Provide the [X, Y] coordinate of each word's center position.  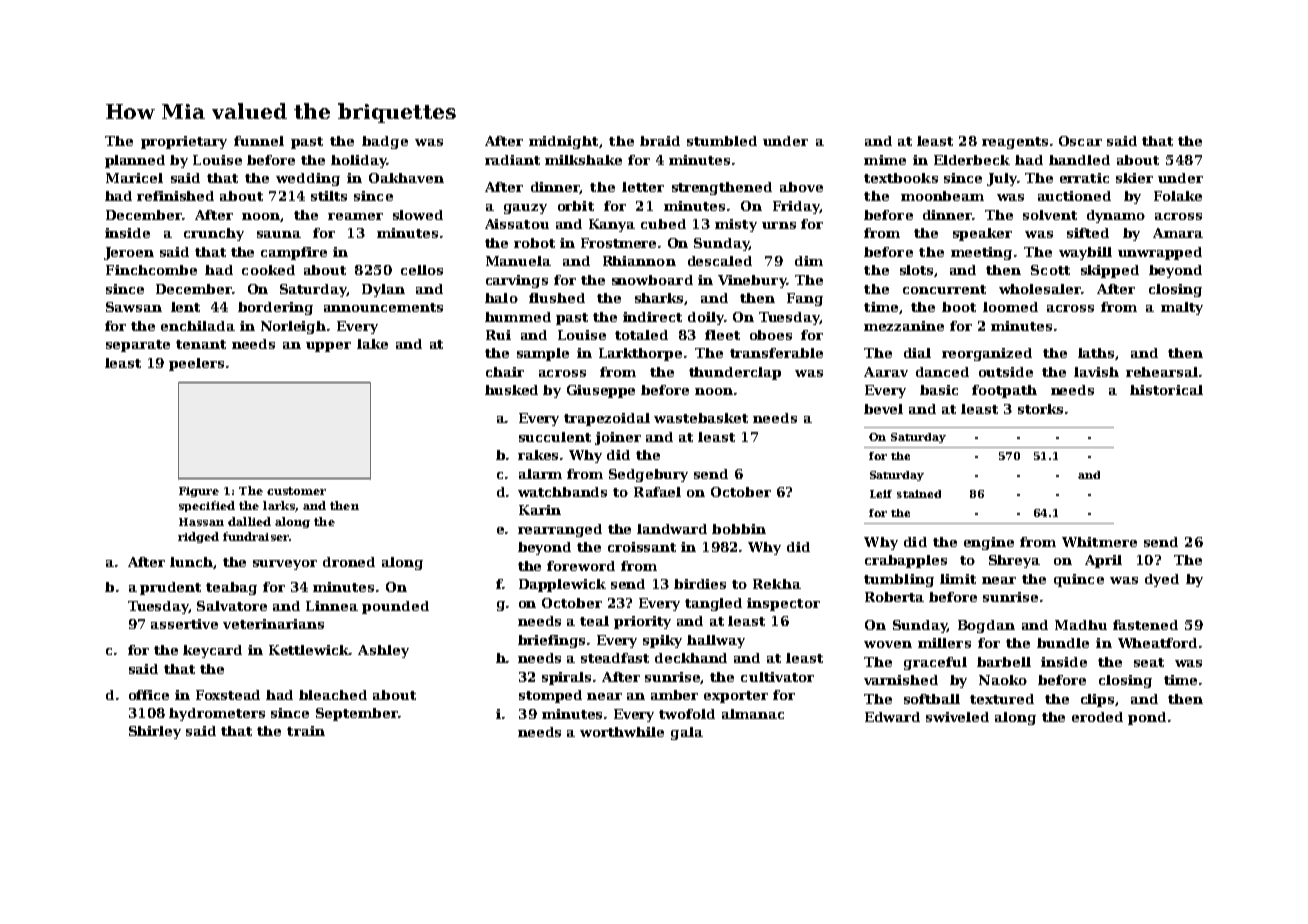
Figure [199, 492]
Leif [881, 494]
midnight [563, 142]
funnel [259, 141]
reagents [1015, 143]
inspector [783, 604]
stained [919, 494]
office [149, 695]
